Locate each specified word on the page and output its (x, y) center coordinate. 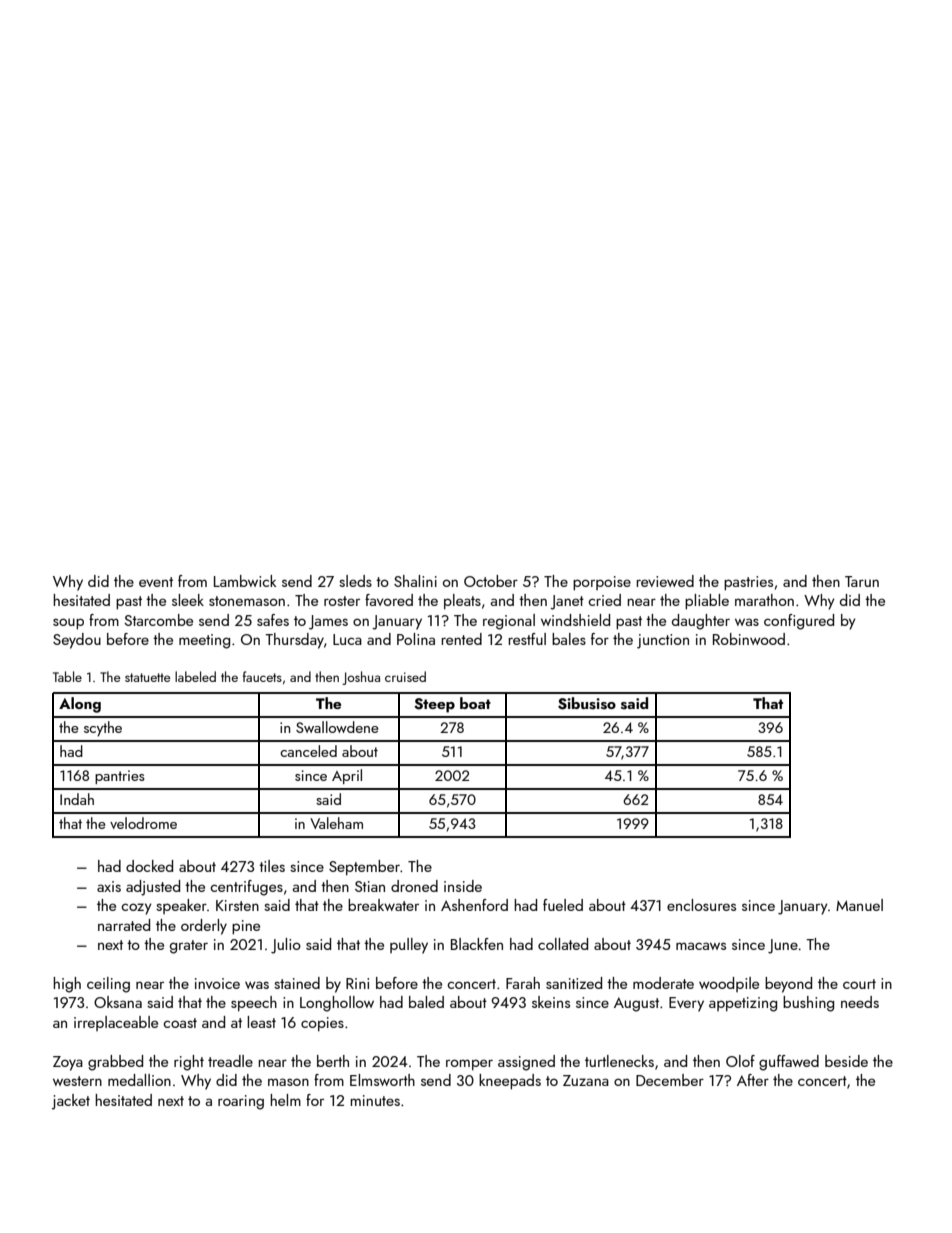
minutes (375, 1100)
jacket (71, 1102)
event (156, 582)
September (364, 867)
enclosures (701, 905)
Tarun (862, 581)
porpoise (602, 583)
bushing (808, 1004)
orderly (204, 927)
